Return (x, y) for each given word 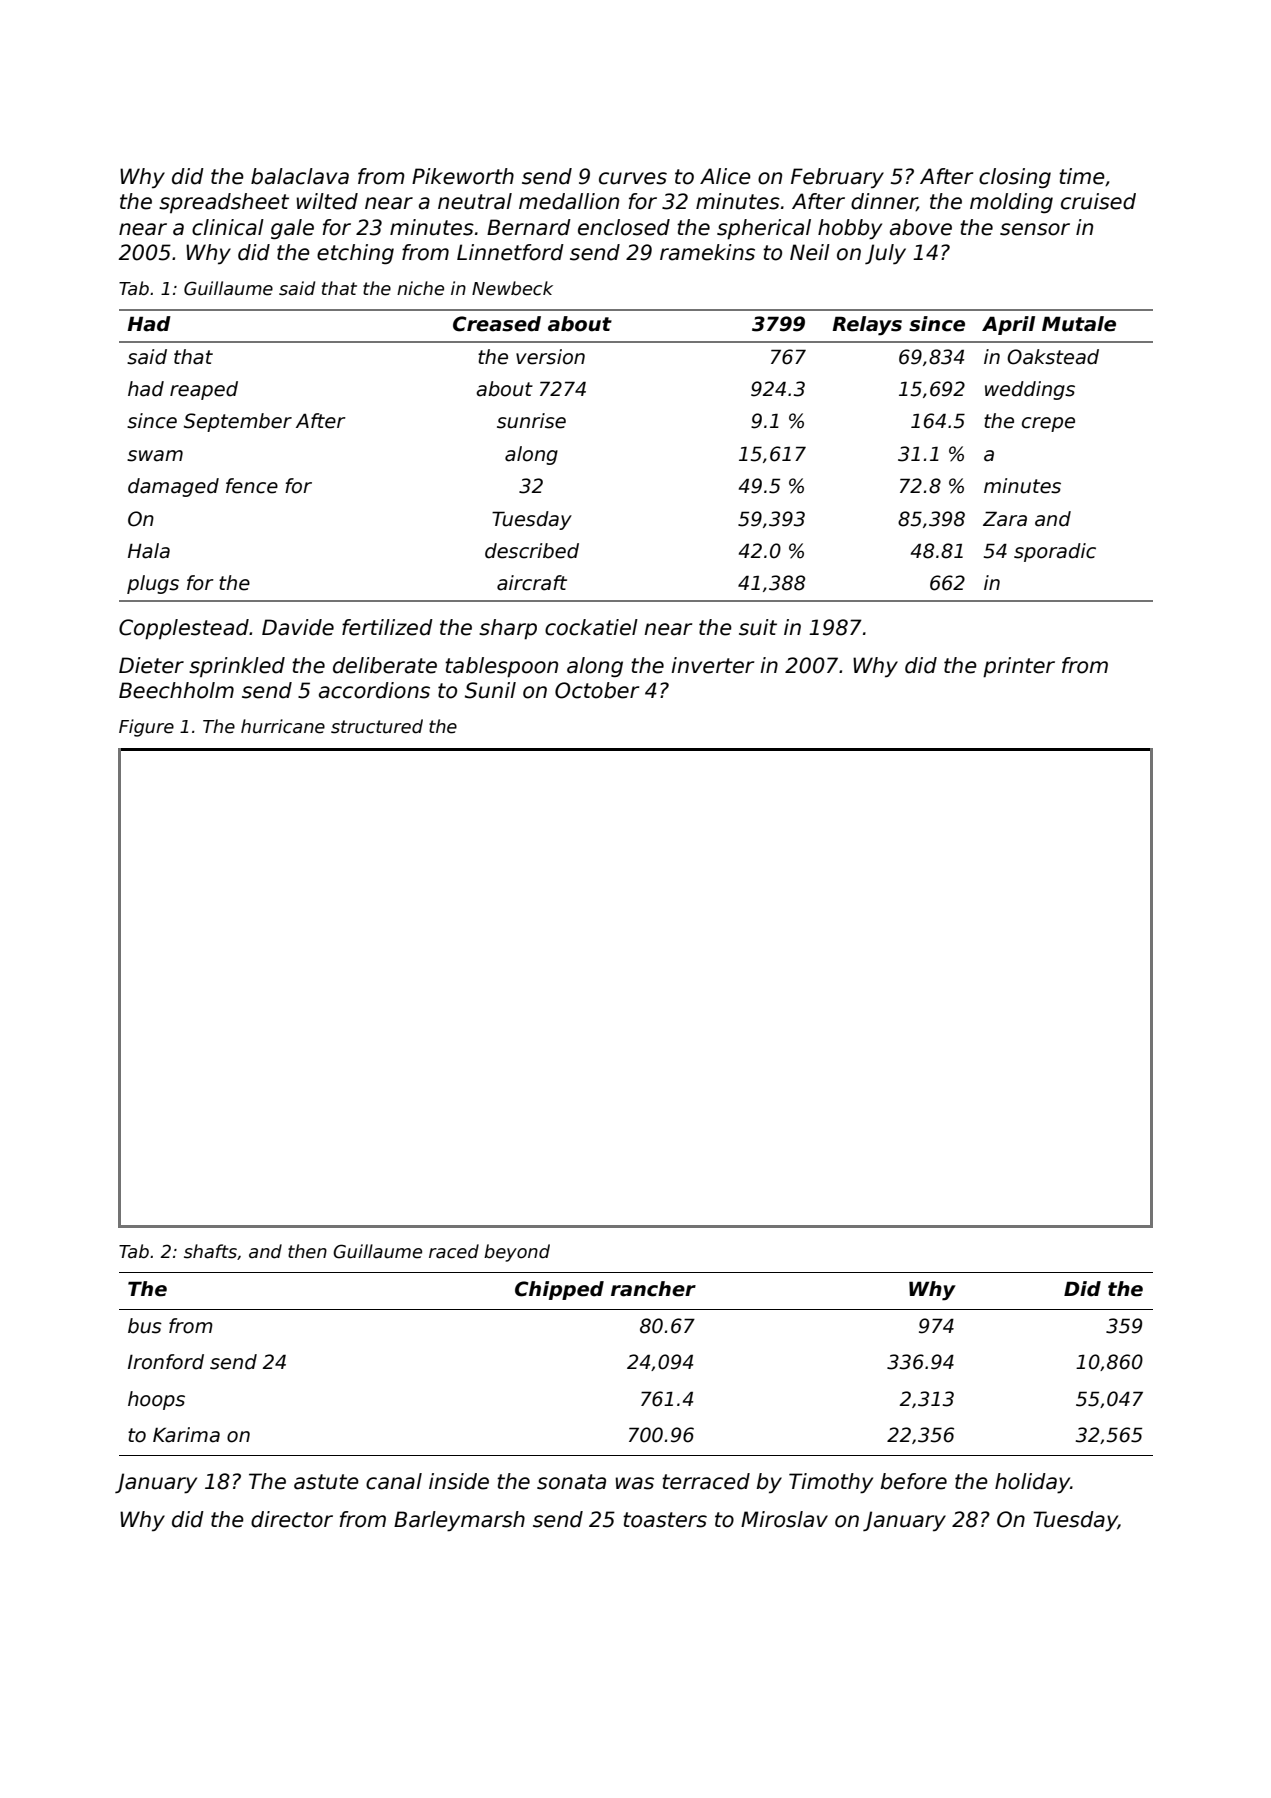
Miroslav (784, 1519)
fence (252, 486)
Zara (1005, 519)
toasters (665, 1520)
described (532, 551)
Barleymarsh (459, 1521)
